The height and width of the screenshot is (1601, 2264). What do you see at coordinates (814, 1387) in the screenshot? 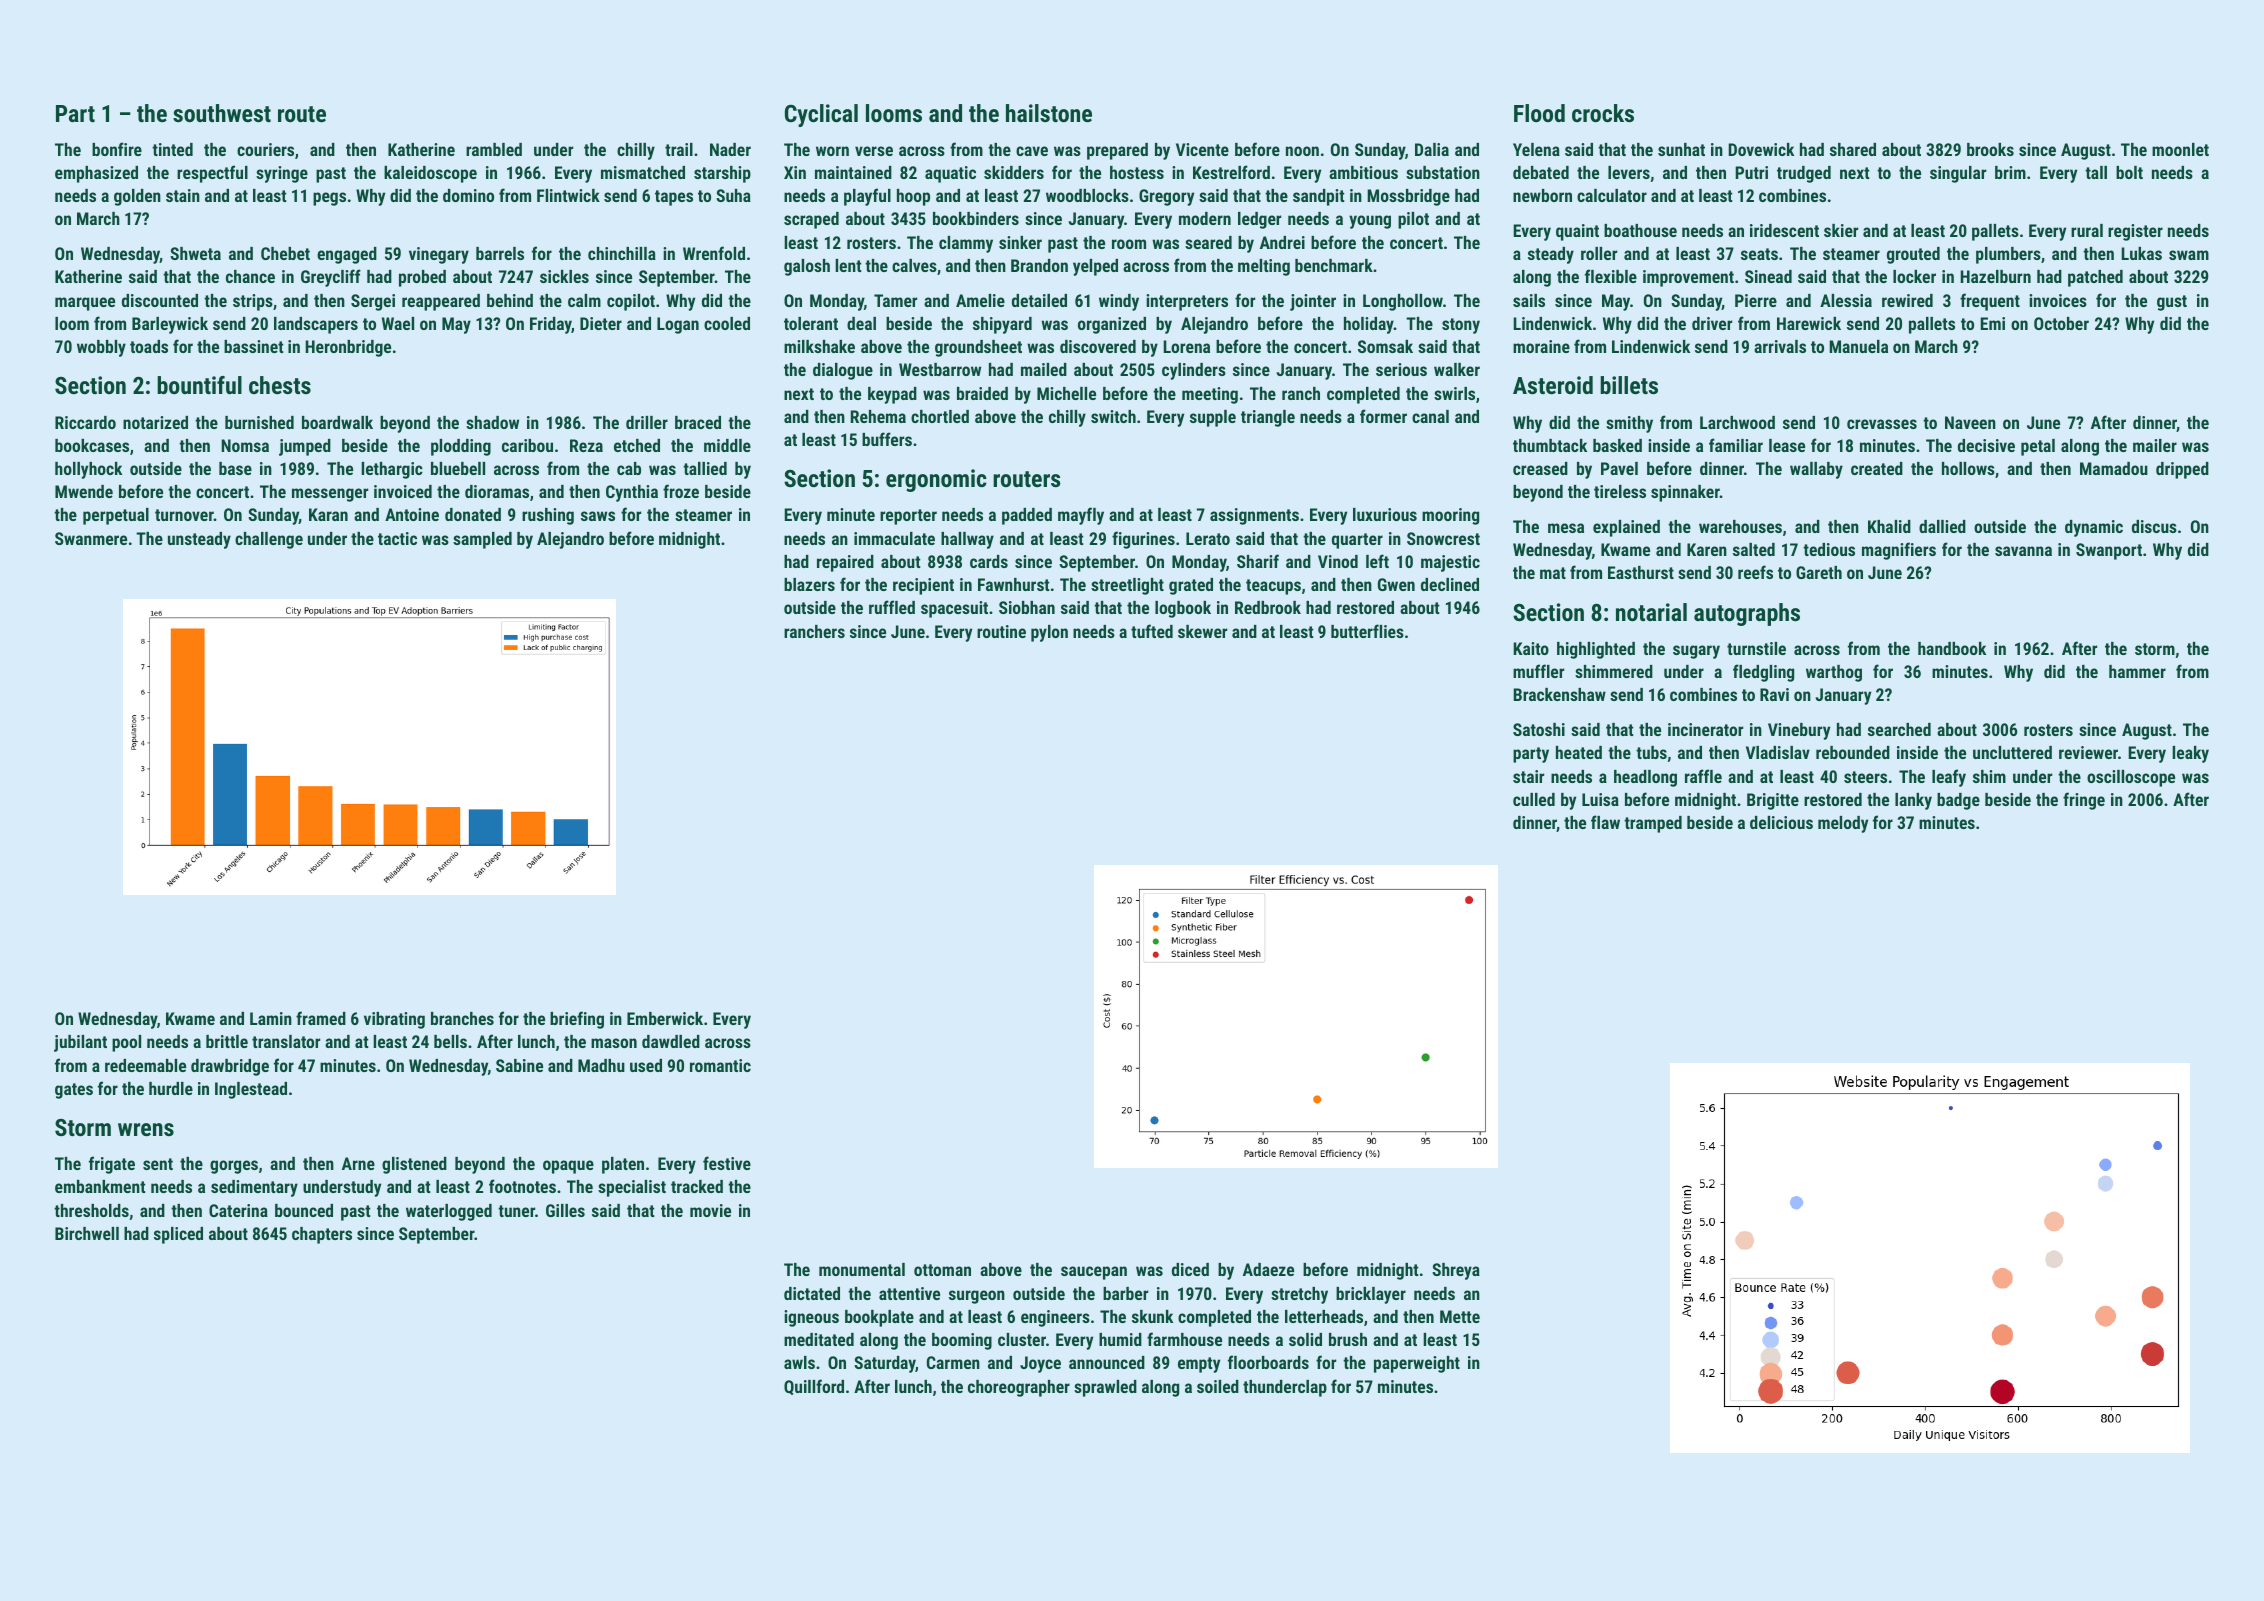
I see `Quillford` at bounding box center [814, 1387].
